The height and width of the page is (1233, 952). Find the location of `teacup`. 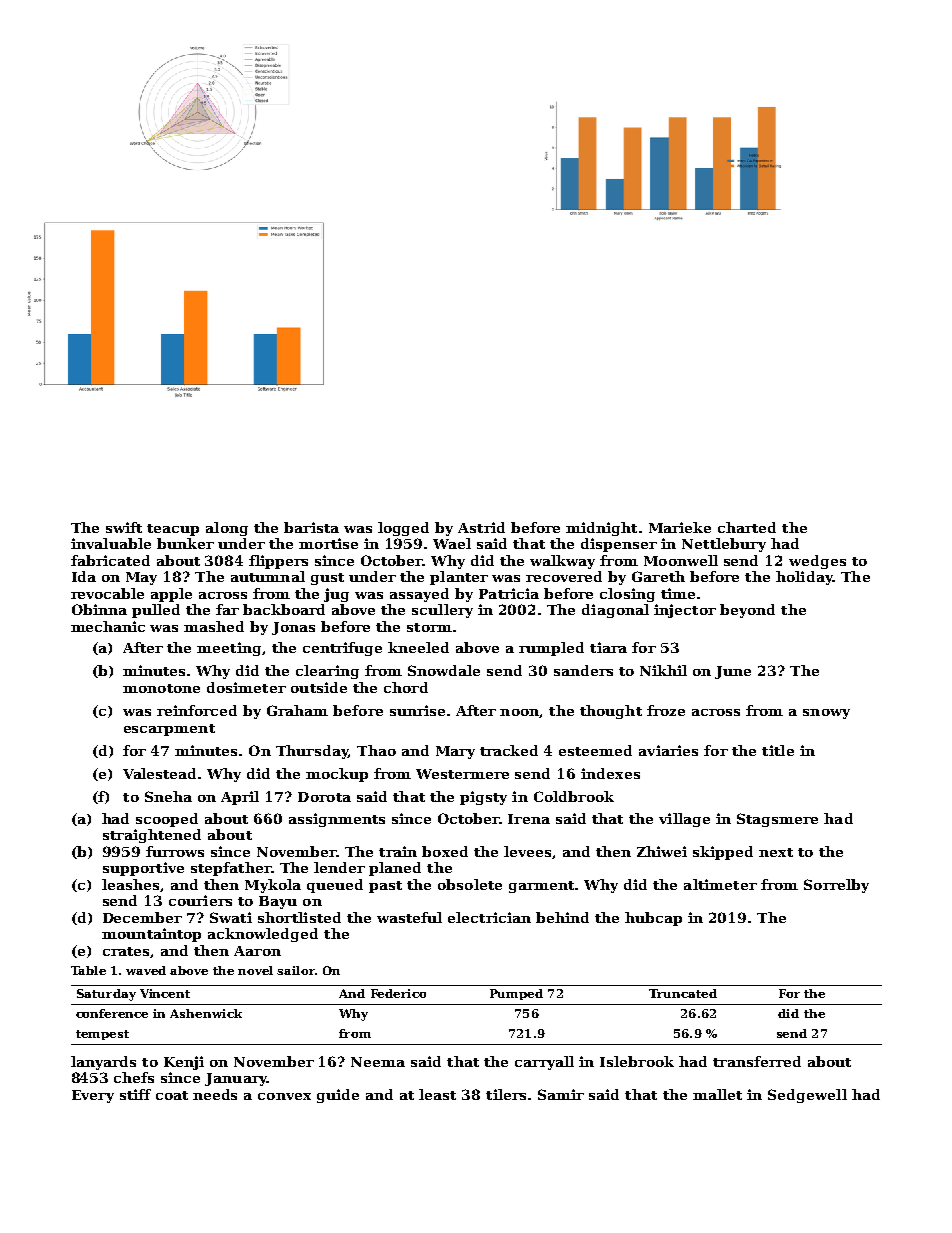

teacup is located at coordinates (173, 530).
